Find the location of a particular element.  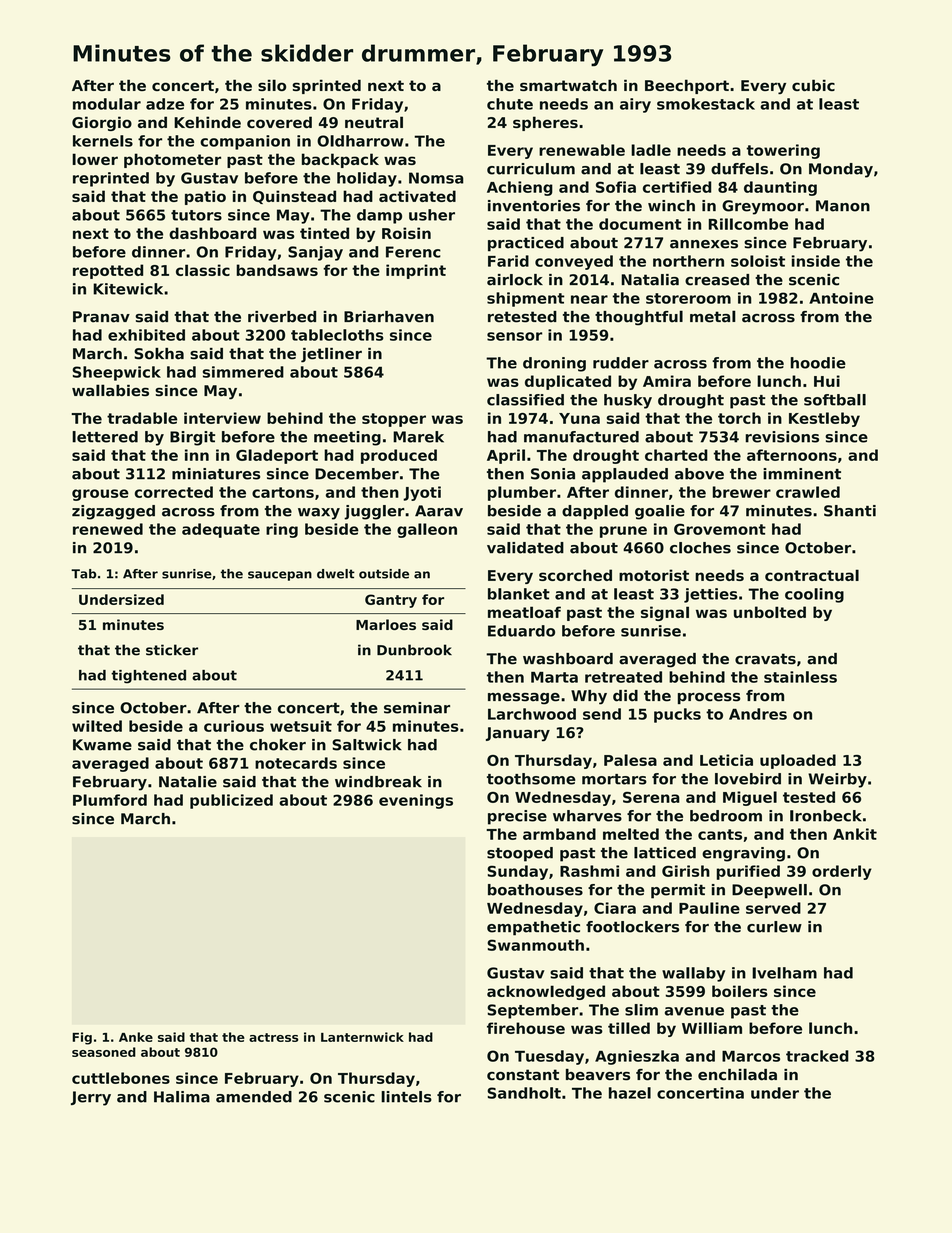

modular is located at coordinates (107, 104).
